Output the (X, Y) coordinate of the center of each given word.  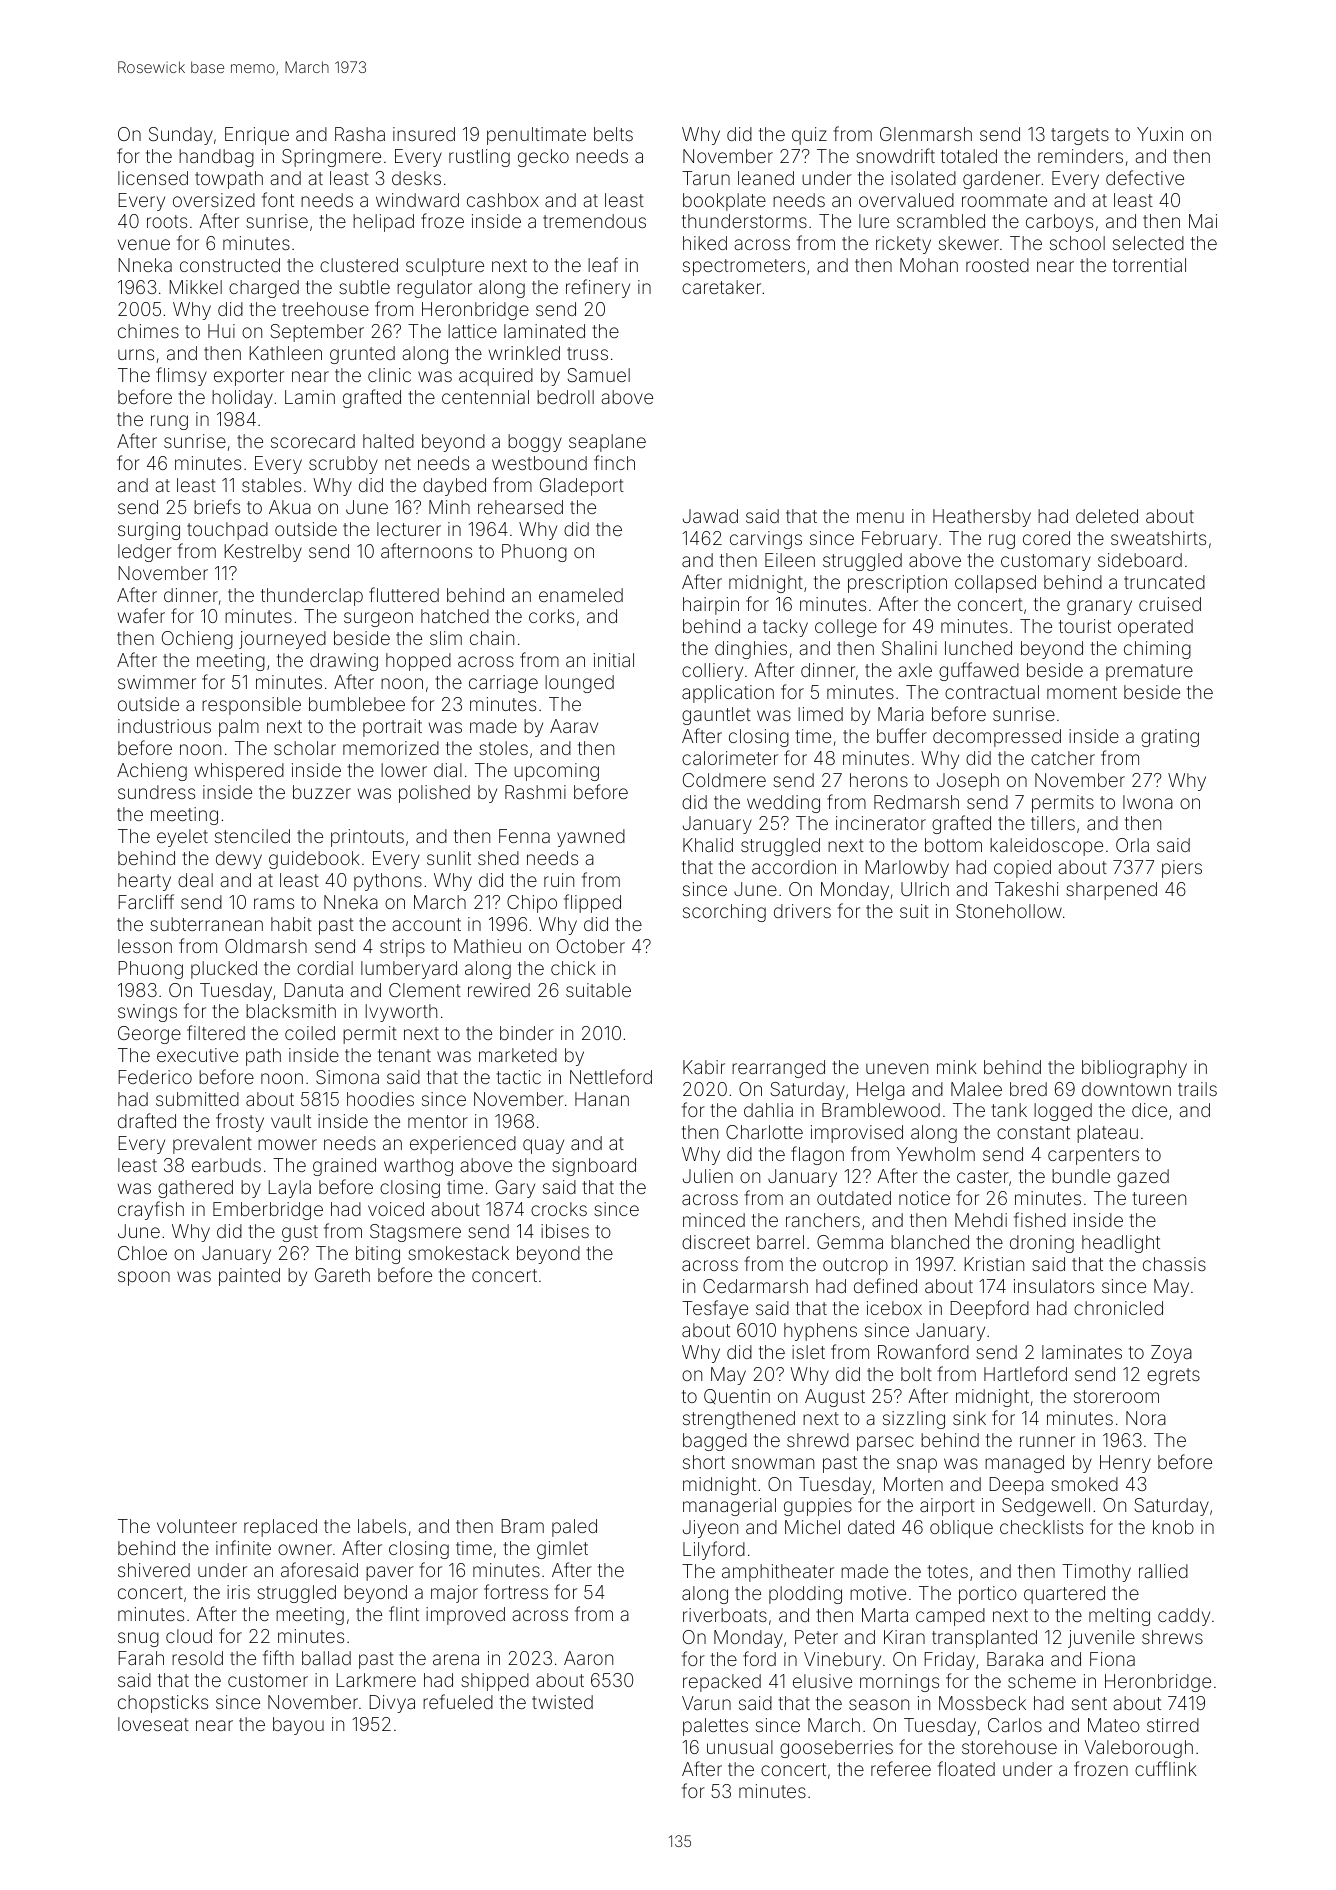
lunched (978, 648)
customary (1046, 562)
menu (880, 517)
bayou (298, 1726)
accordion (794, 867)
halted (388, 441)
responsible (251, 706)
